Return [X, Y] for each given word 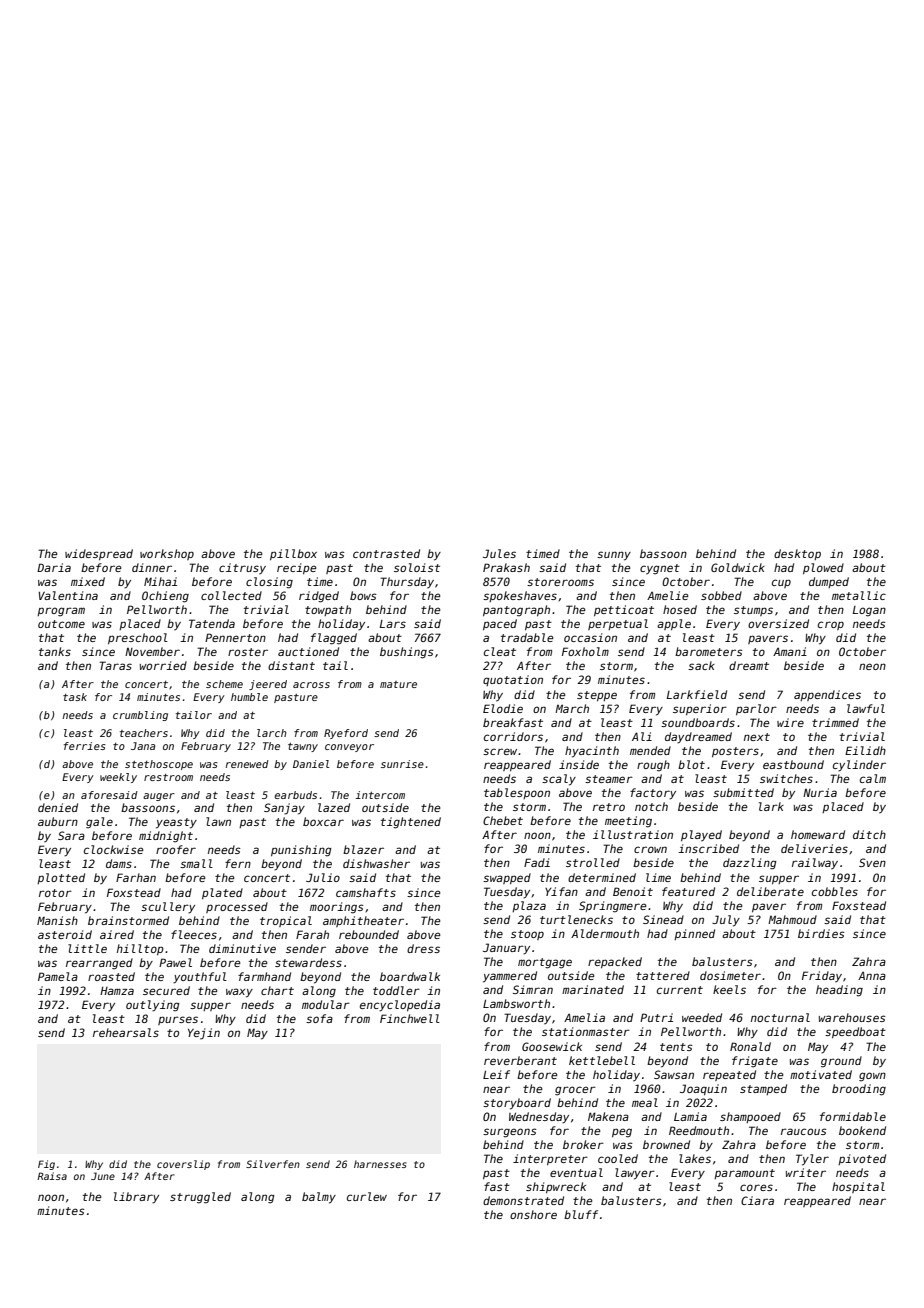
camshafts [366, 892]
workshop [167, 554]
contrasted [386, 553]
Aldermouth [605, 933]
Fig [46, 1165]
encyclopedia [400, 1006]
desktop [797, 554]
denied [58, 807]
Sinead [663, 919]
